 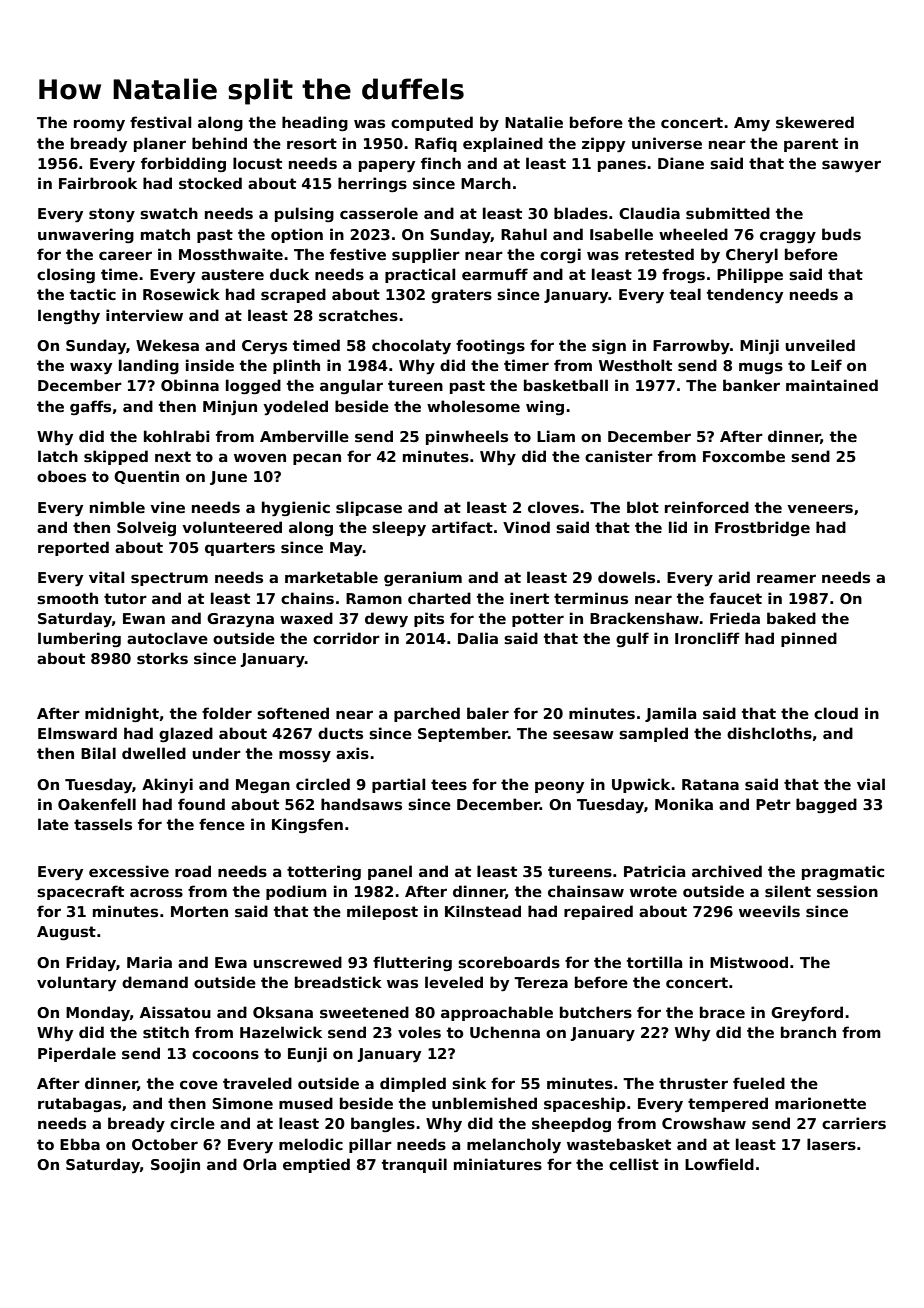 What do you see at coordinates (66, 933) in the screenshot?
I see `August` at bounding box center [66, 933].
